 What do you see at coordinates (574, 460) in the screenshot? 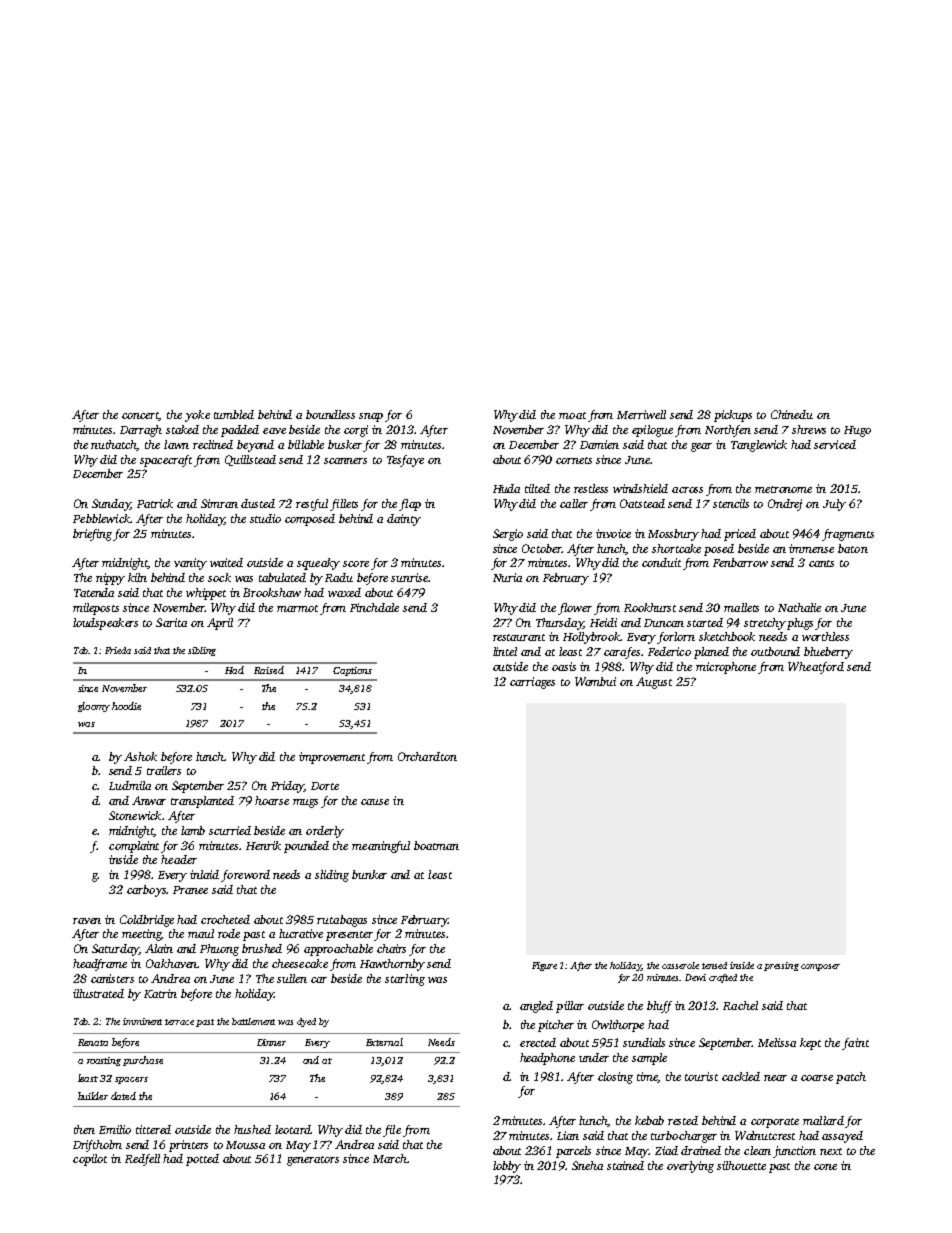
I see `cornets` at bounding box center [574, 460].
